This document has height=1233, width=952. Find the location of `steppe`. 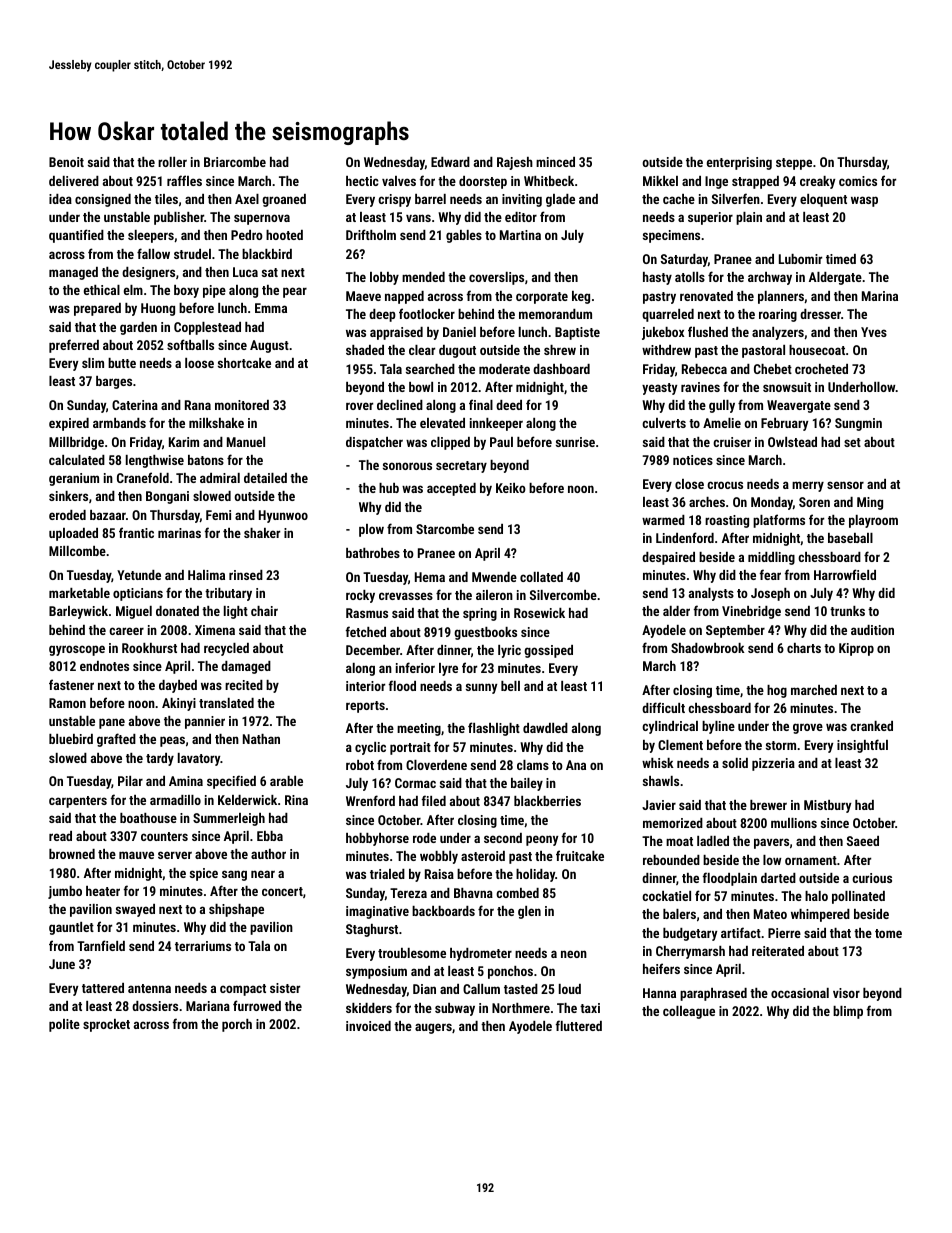

steppe is located at coordinates (794, 164).
